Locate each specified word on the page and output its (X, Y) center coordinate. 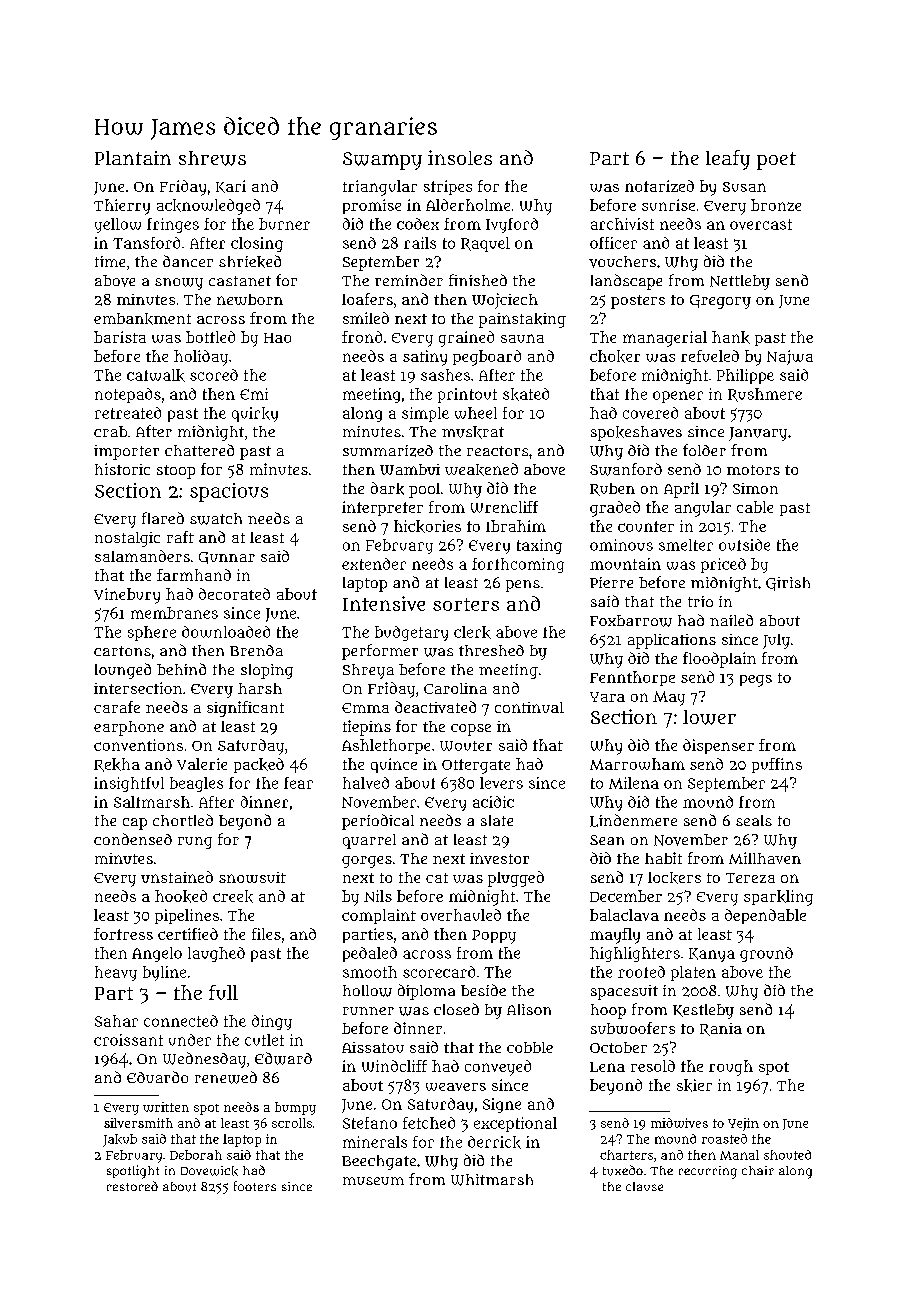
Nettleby (740, 282)
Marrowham (637, 764)
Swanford (626, 469)
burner (284, 224)
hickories (427, 526)
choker (615, 356)
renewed (226, 1077)
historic (122, 469)
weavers (456, 1087)
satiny (425, 358)
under (190, 1040)
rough (731, 1068)
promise (372, 206)
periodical (378, 822)
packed (259, 765)
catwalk (156, 375)
